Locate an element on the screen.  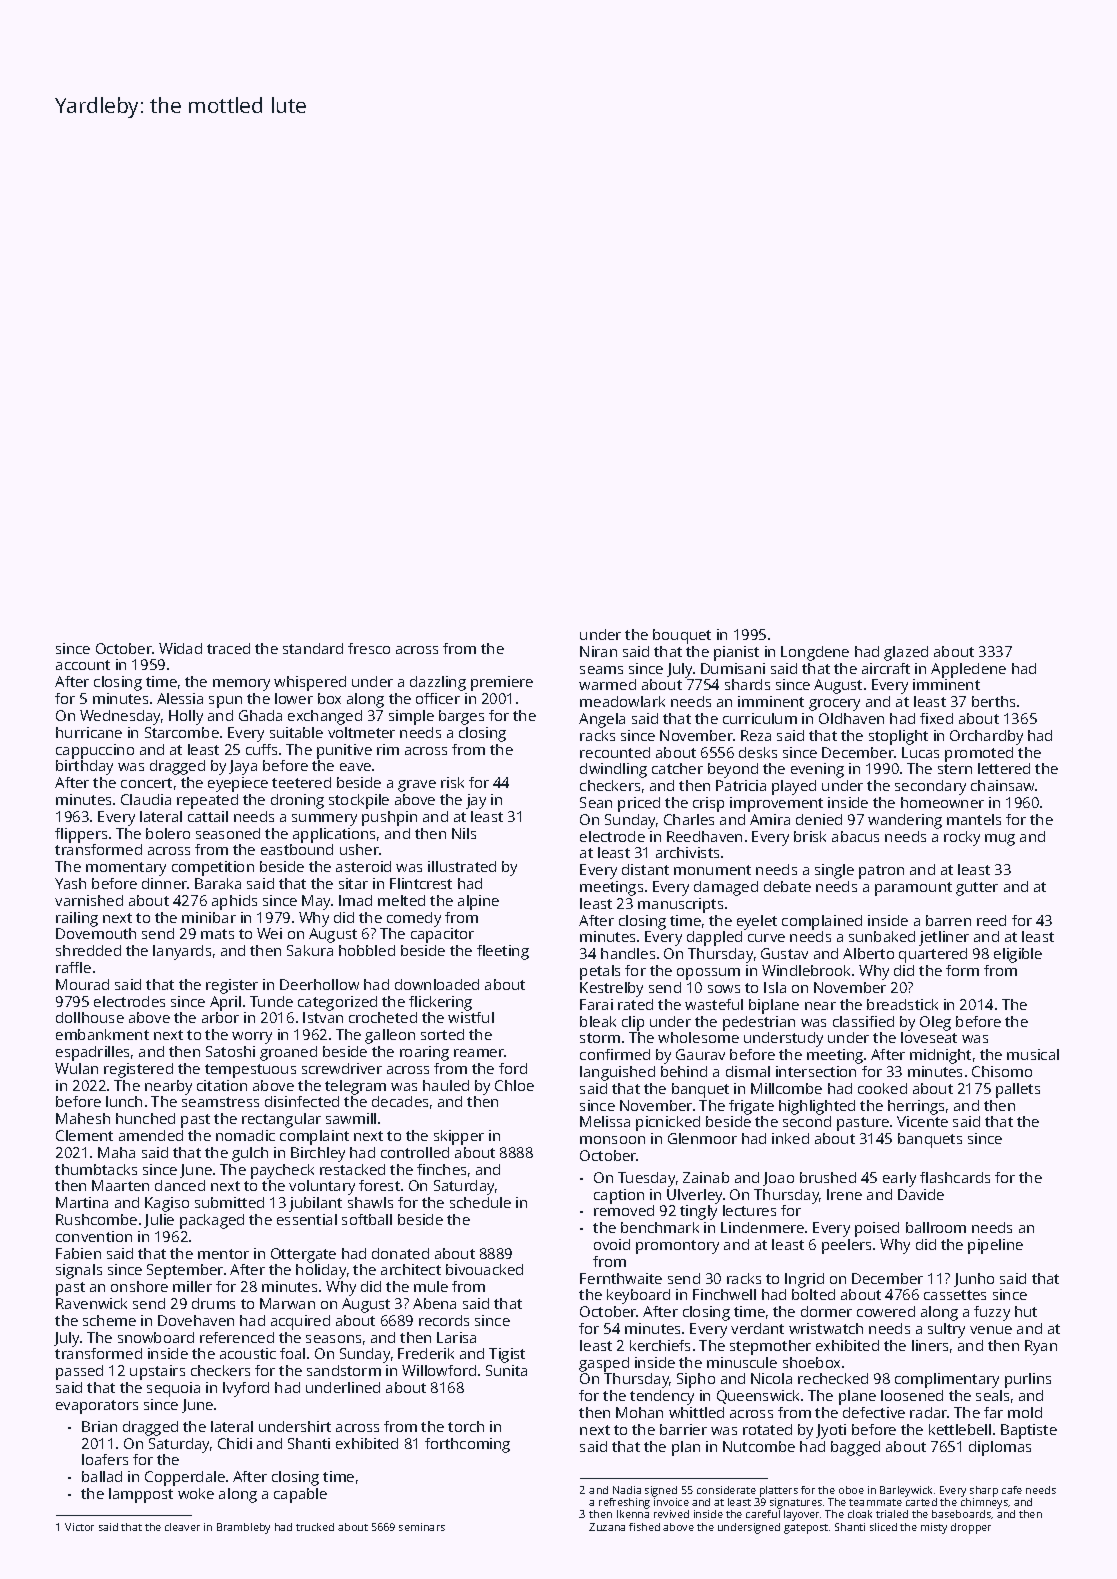
Ingrid is located at coordinates (804, 1280).
